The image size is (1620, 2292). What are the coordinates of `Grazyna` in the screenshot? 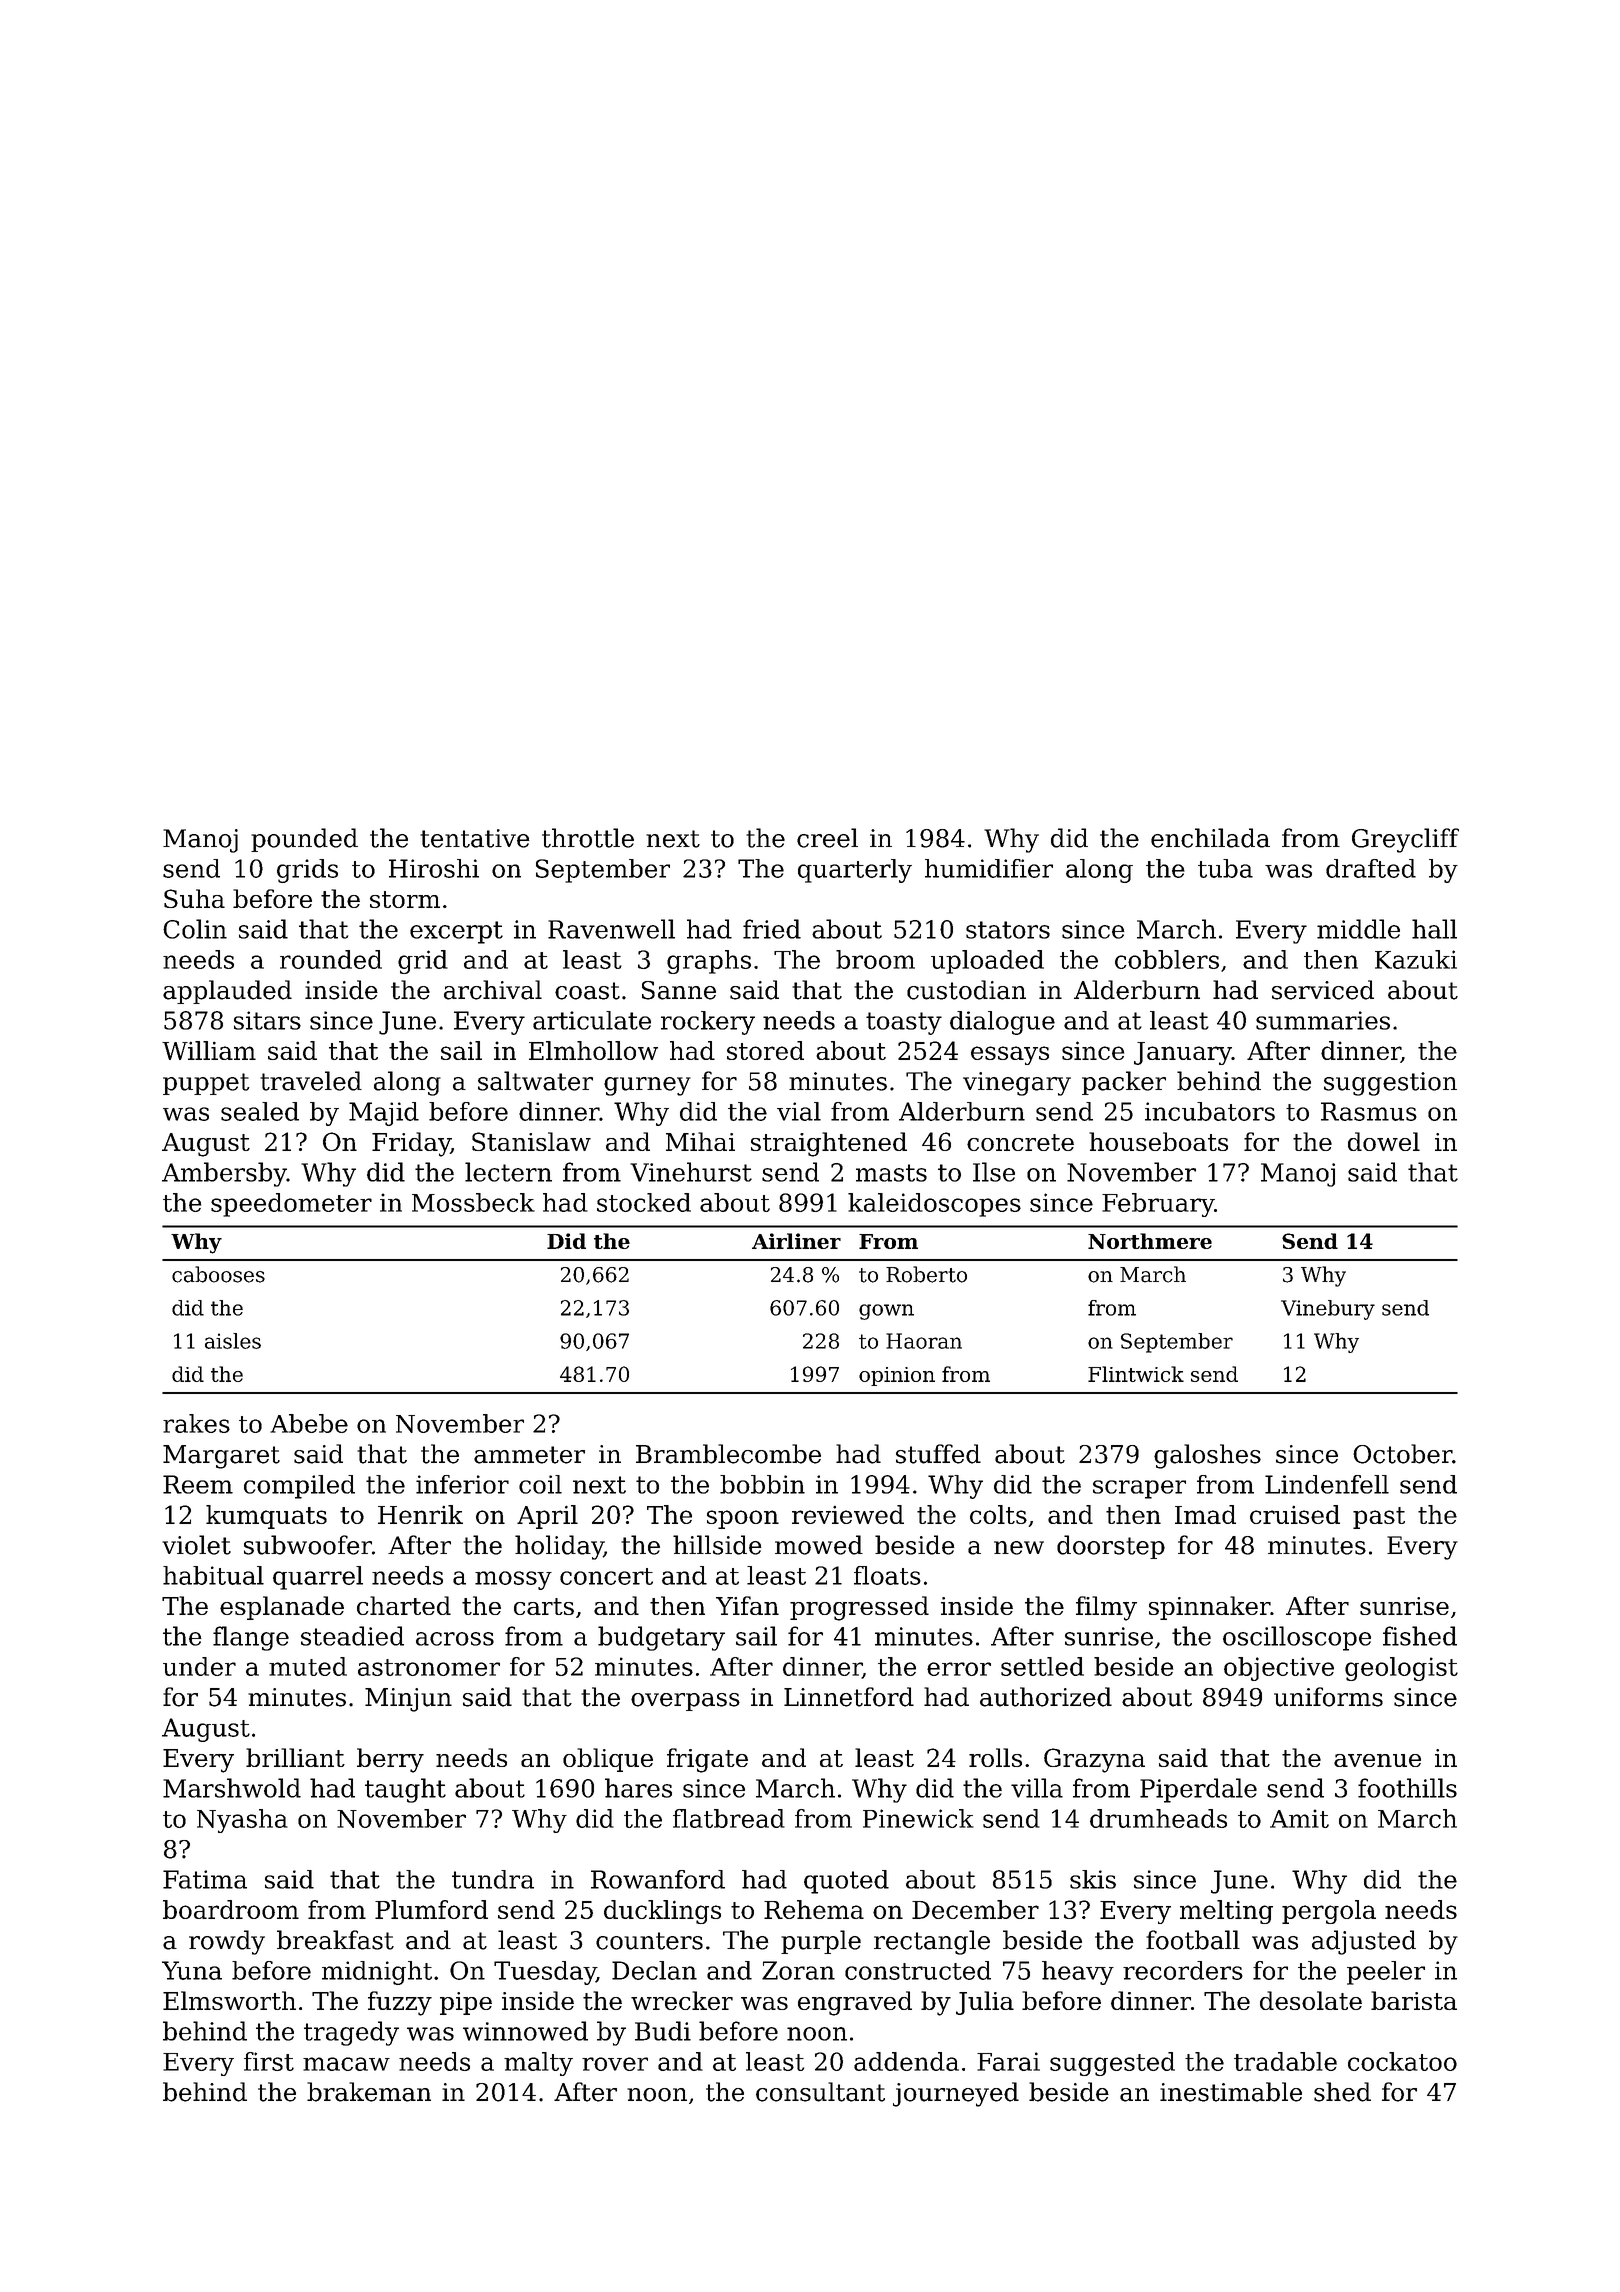 It's located at (1094, 1760).
